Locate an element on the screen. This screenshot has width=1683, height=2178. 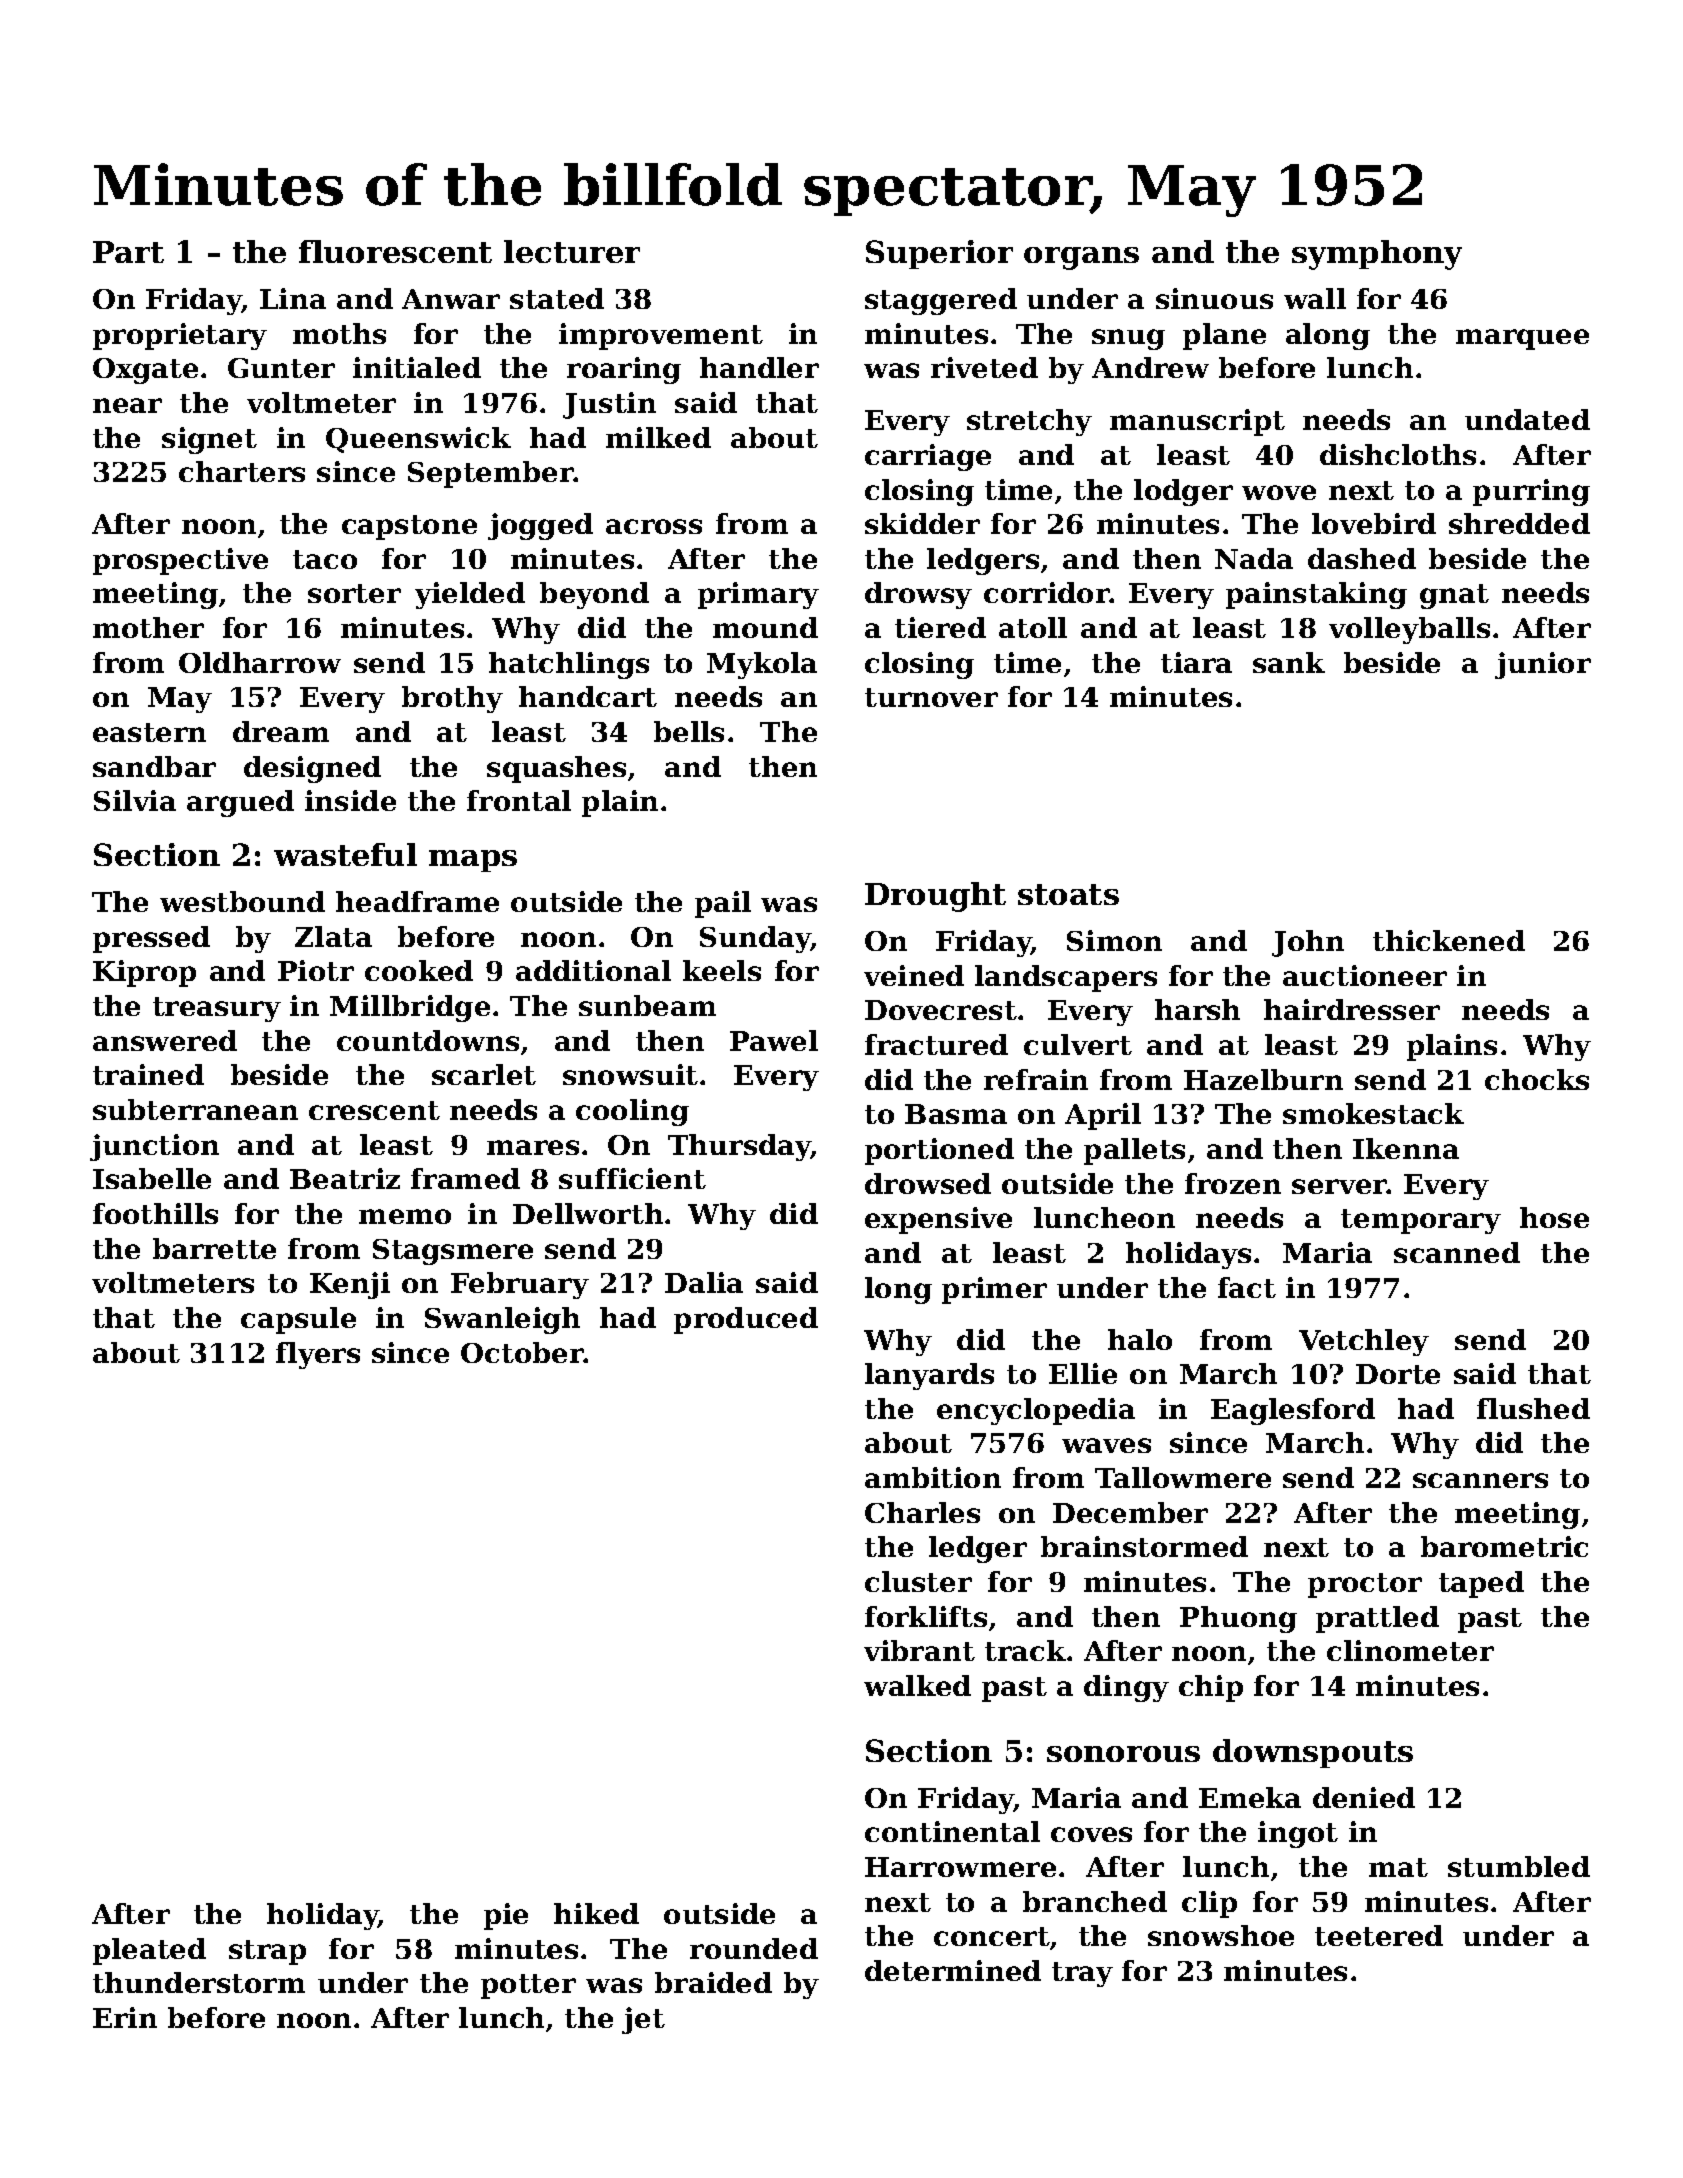
flyers is located at coordinates (318, 1355).
